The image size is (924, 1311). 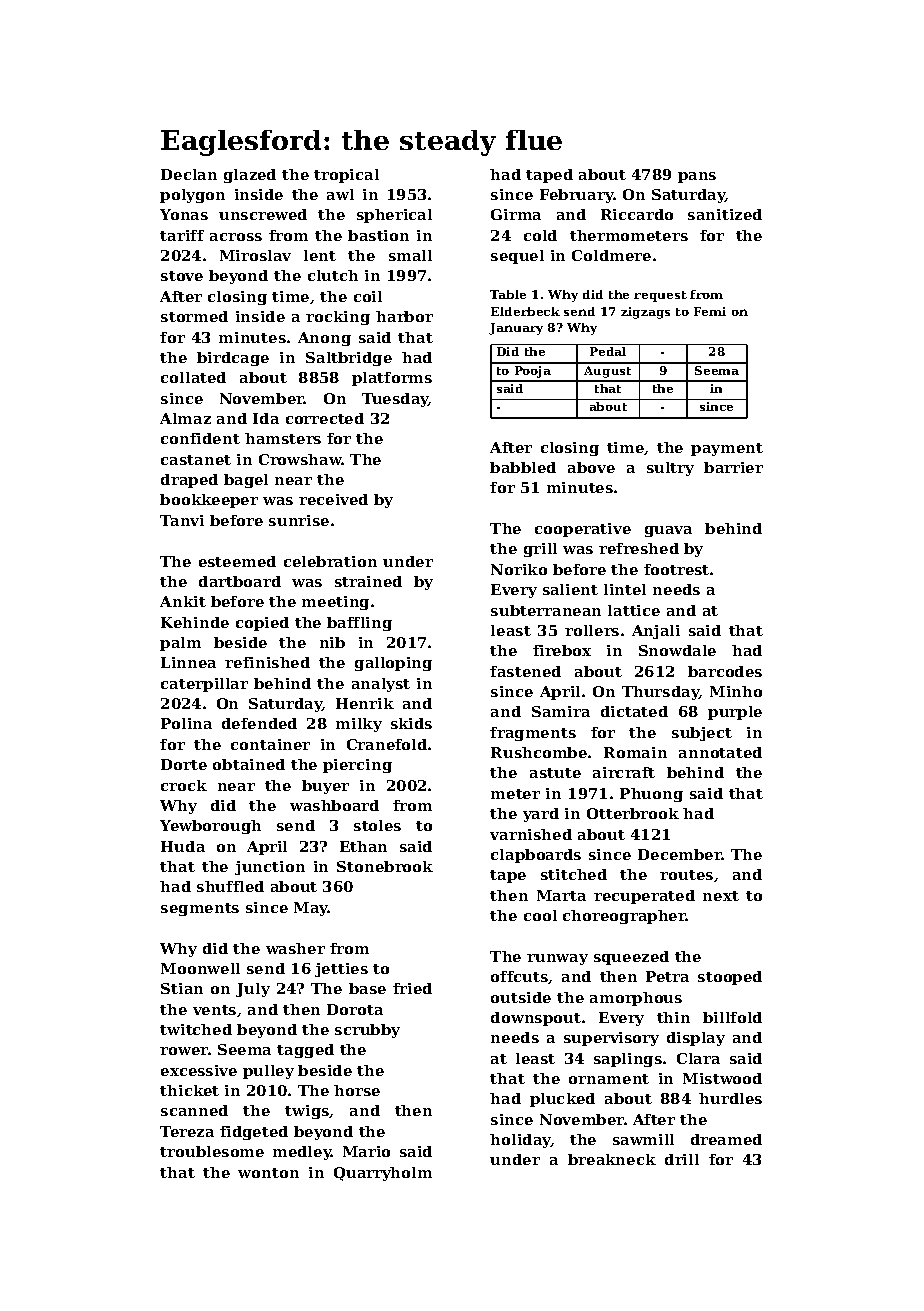 What do you see at coordinates (212, 1151) in the screenshot?
I see `troublesome` at bounding box center [212, 1151].
